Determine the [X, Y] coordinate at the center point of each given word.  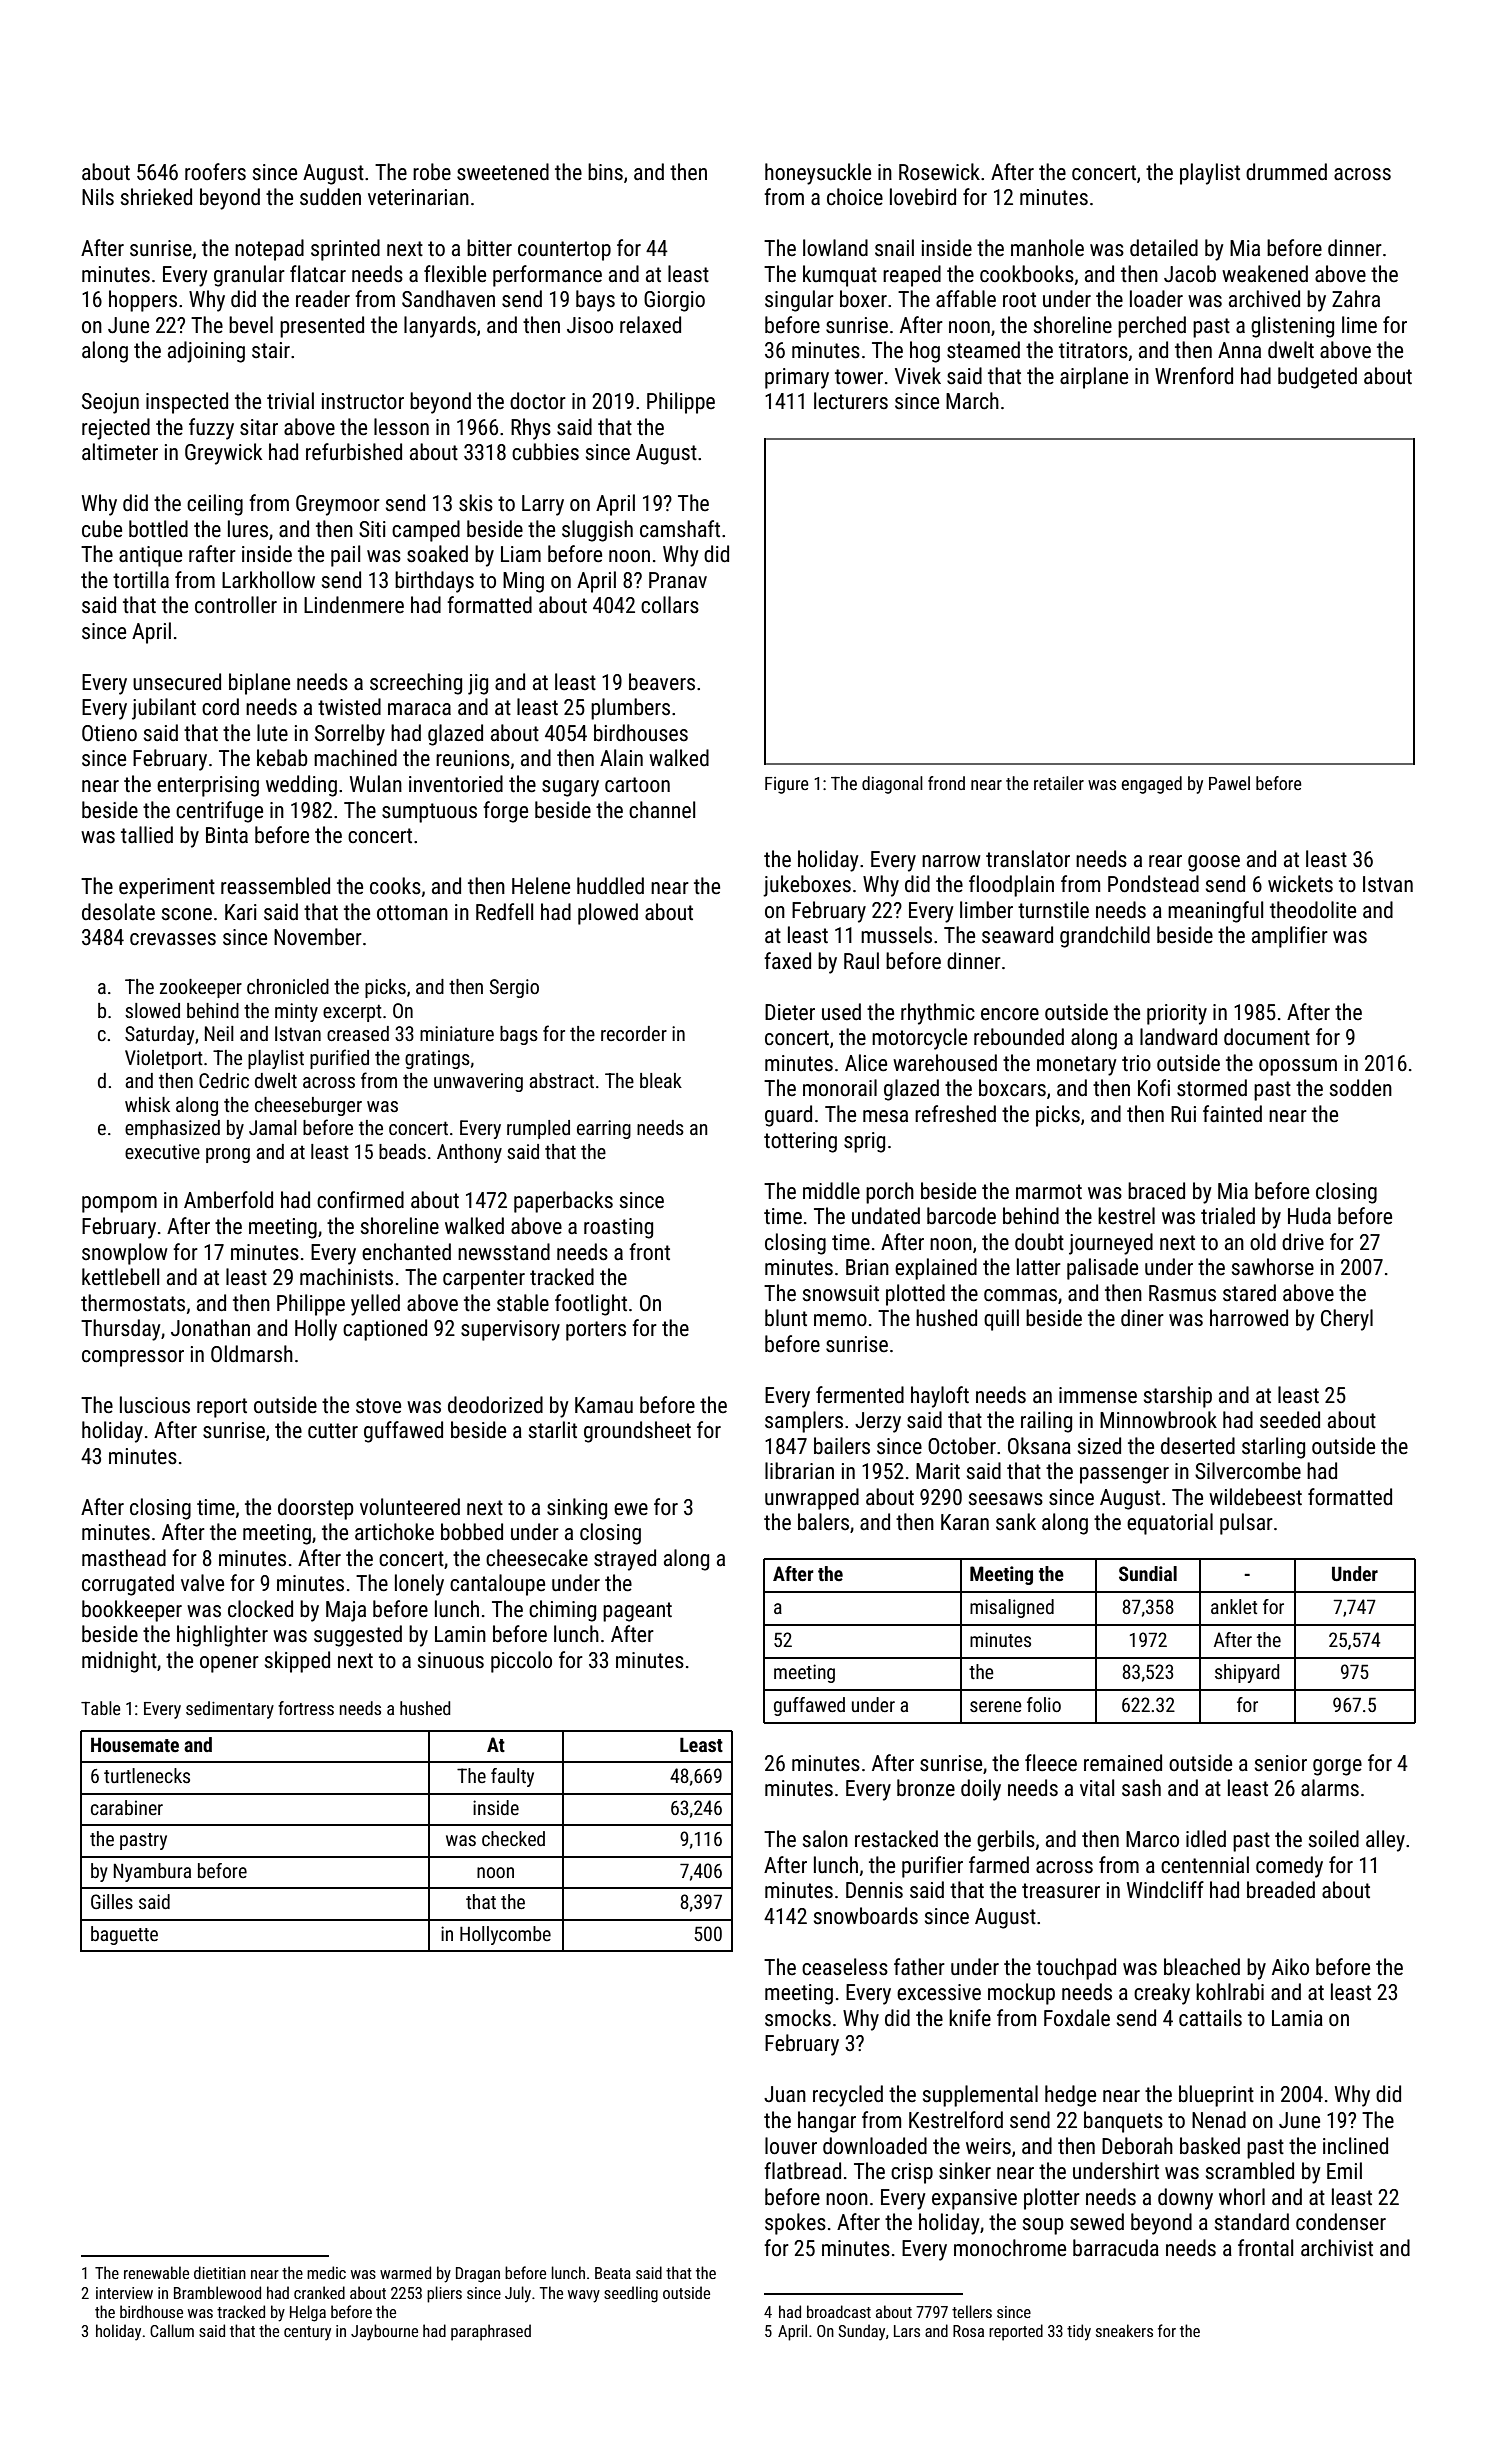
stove [378, 1406]
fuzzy [211, 429]
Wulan [376, 784]
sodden [1361, 1088]
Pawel [1229, 783]
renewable [156, 2272]
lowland [835, 248]
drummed [1286, 172]
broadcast [839, 2311]
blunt [786, 1318]
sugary [570, 788]
